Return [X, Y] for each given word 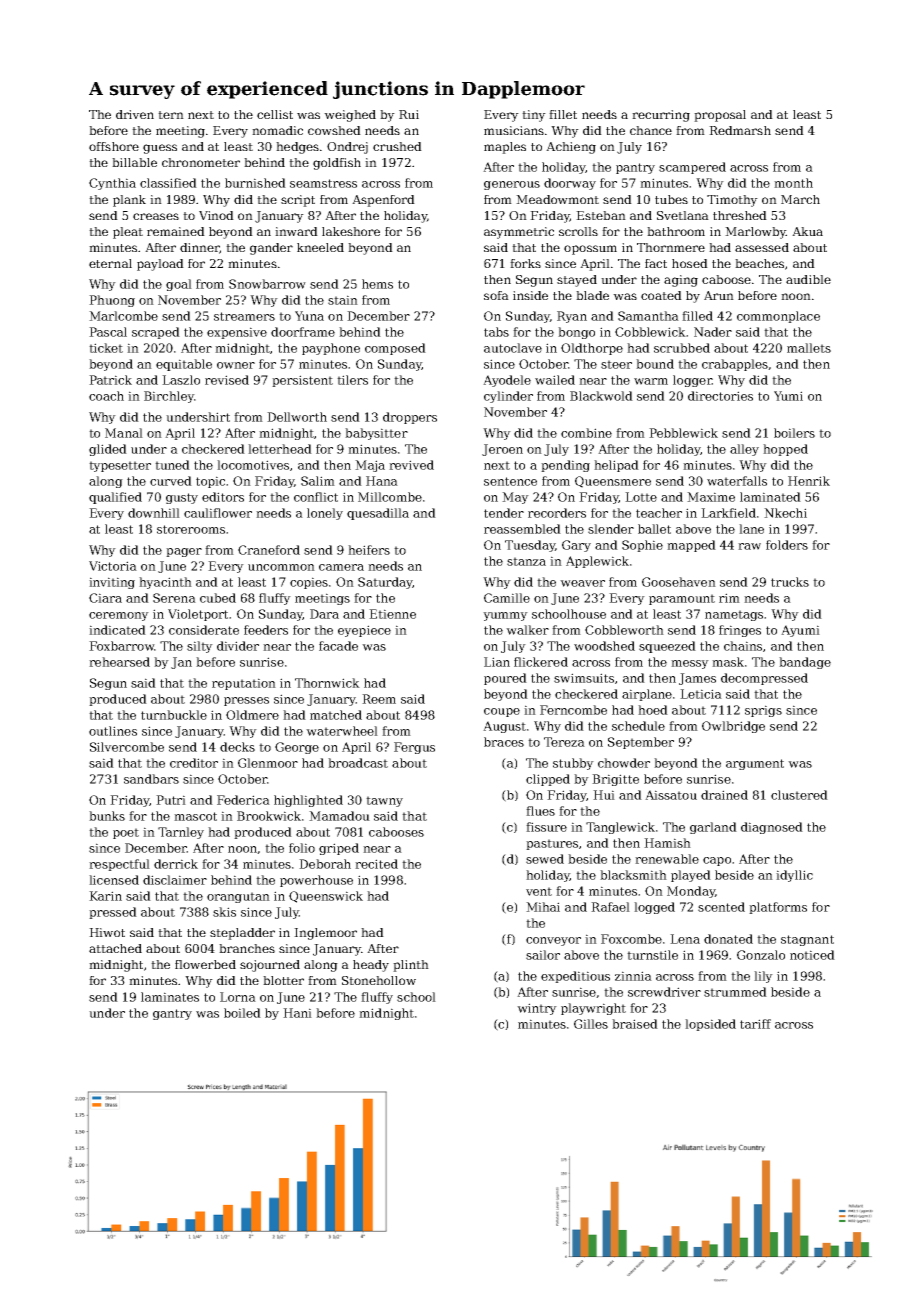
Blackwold [601, 396]
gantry [172, 1014]
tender [504, 513]
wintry [537, 1009]
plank [129, 201]
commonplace [778, 317]
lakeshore [351, 231]
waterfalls [737, 481]
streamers [244, 316]
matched [336, 715]
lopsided [710, 1025]
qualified [115, 498]
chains [743, 646]
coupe [502, 712]
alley [744, 450]
